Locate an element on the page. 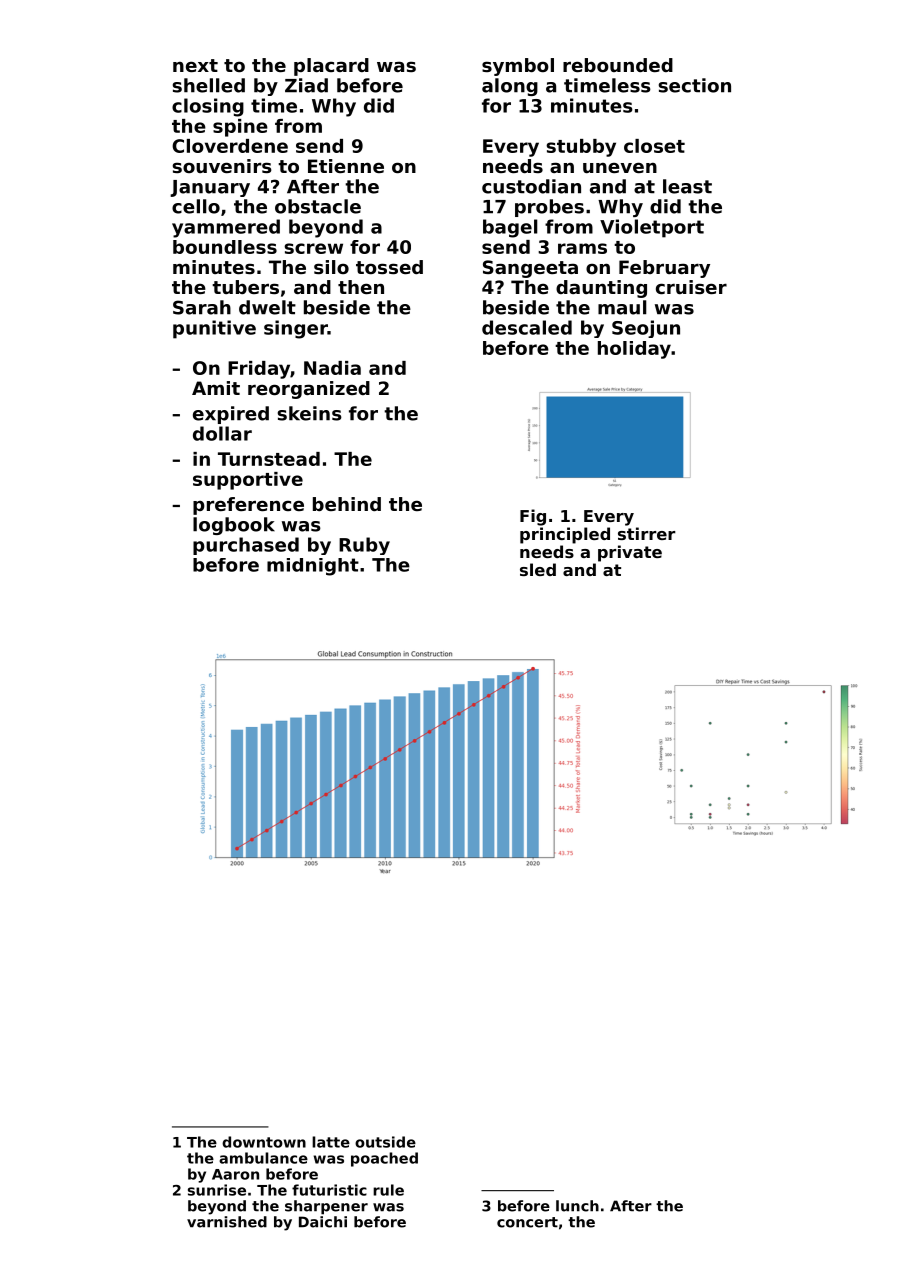 The height and width of the document is (1285, 906). poached is located at coordinates (384, 1159).
